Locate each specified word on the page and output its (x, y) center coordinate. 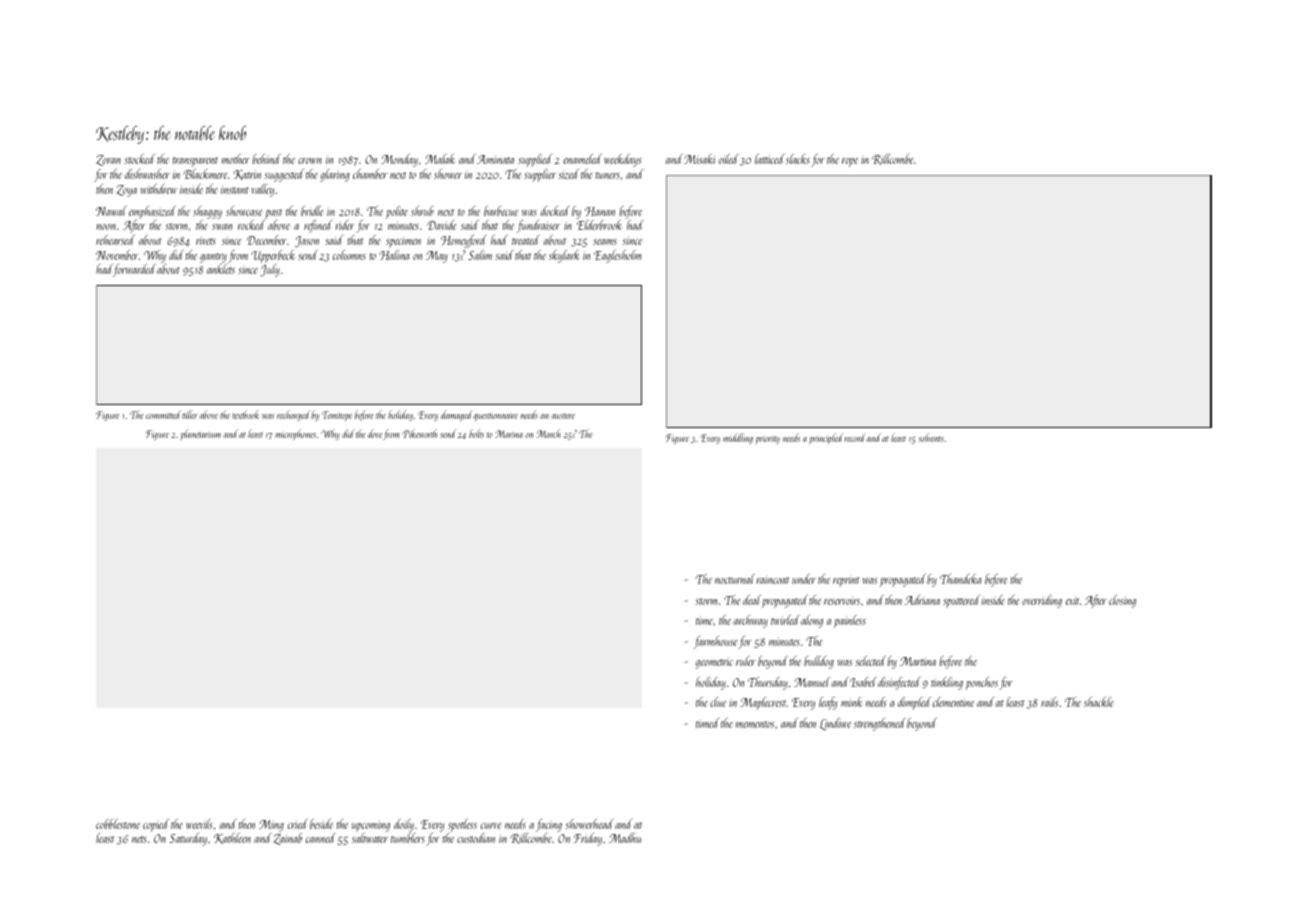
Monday (399, 160)
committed (163, 414)
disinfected (899, 683)
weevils (199, 824)
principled (826, 438)
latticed (770, 159)
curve (491, 826)
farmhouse (715, 642)
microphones (295, 434)
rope (850, 162)
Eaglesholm (617, 256)
